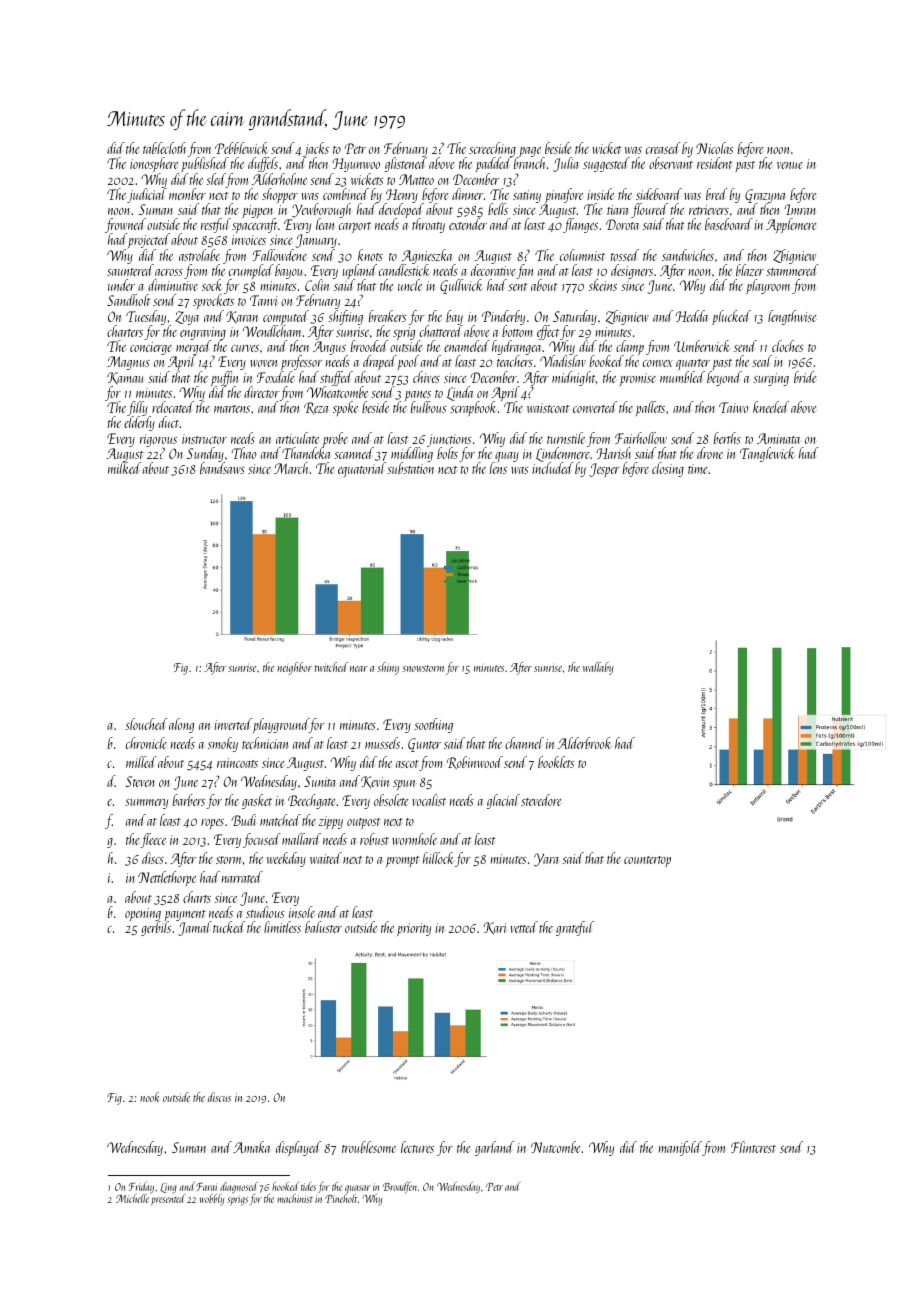  What do you see at coordinates (556, 1147) in the document?
I see `Nutcombe` at bounding box center [556, 1147].
